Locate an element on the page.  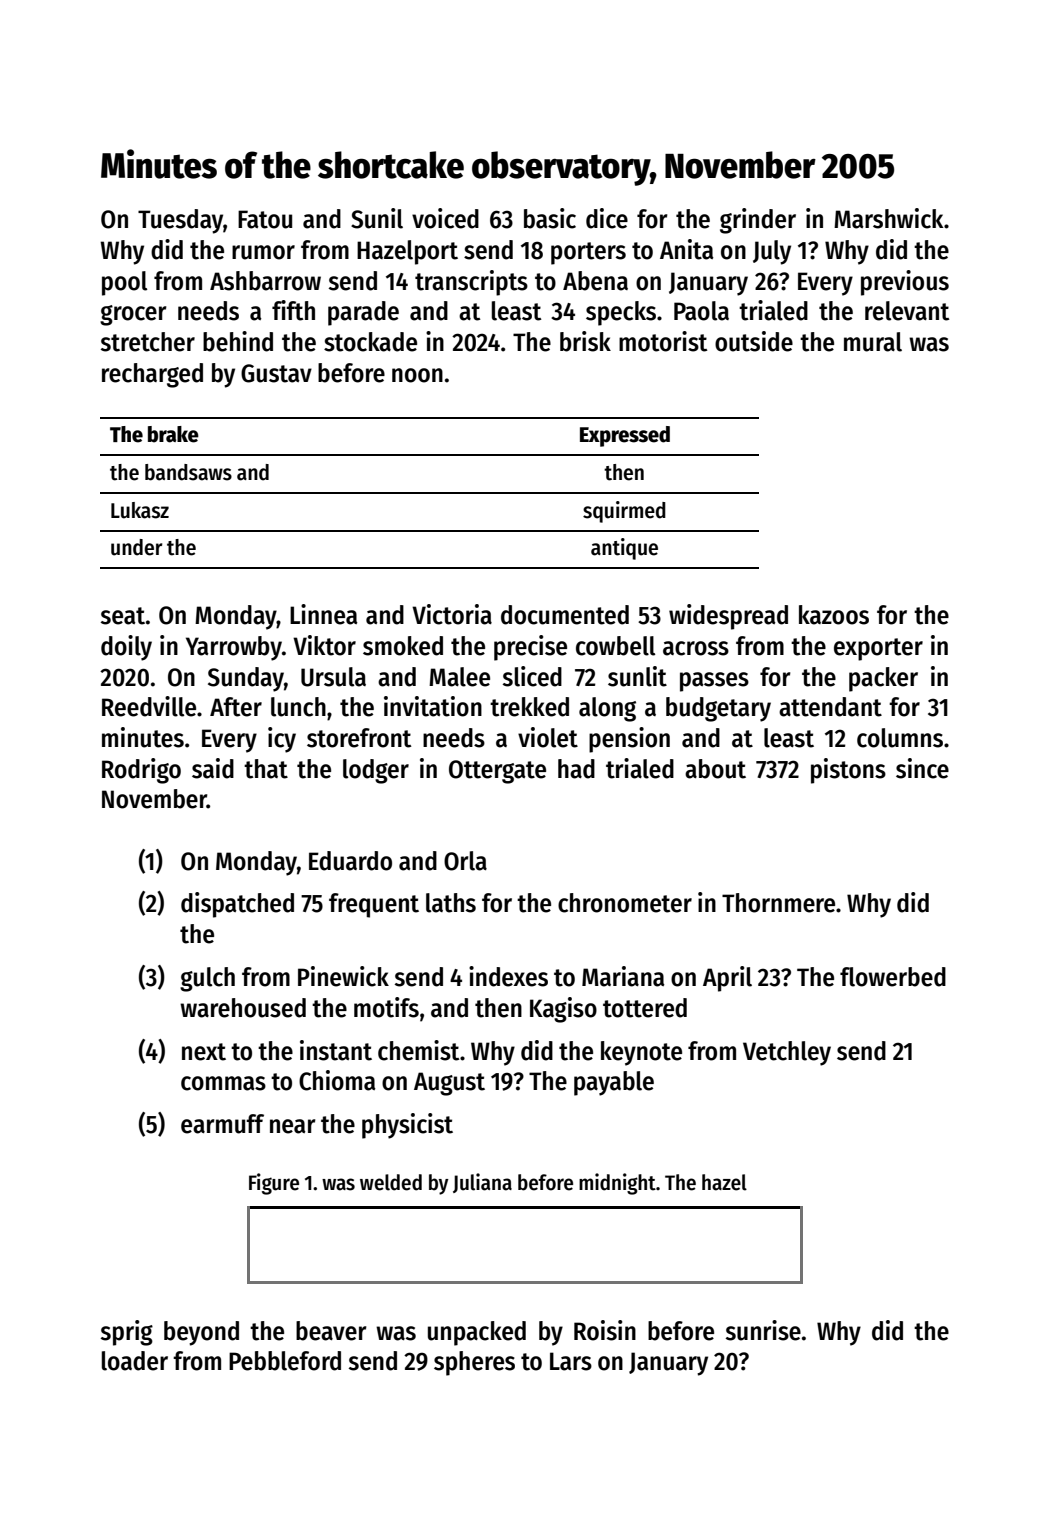
noon is located at coordinates (417, 375).
